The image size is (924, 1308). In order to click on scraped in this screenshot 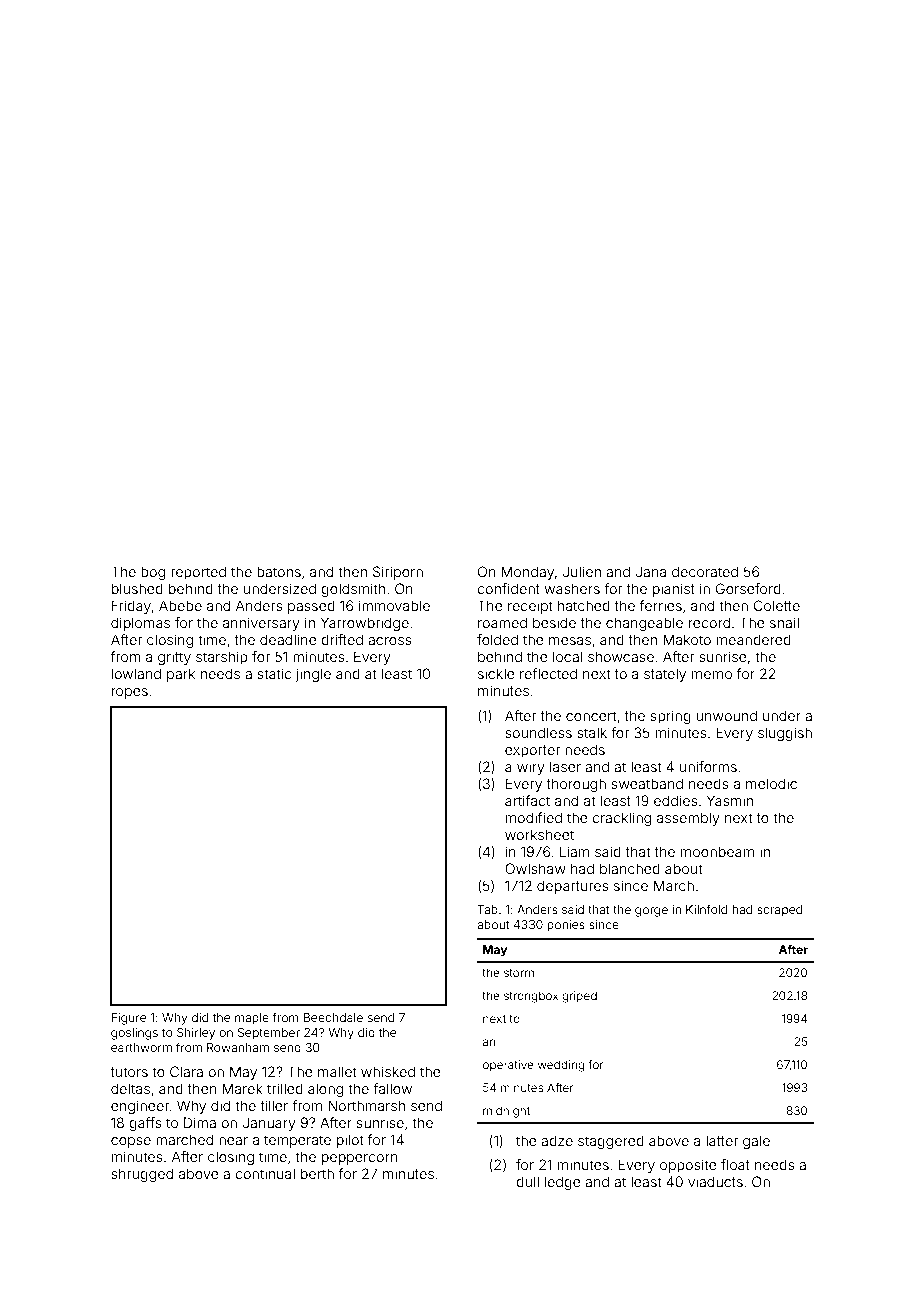, I will do `click(779, 911)`.
